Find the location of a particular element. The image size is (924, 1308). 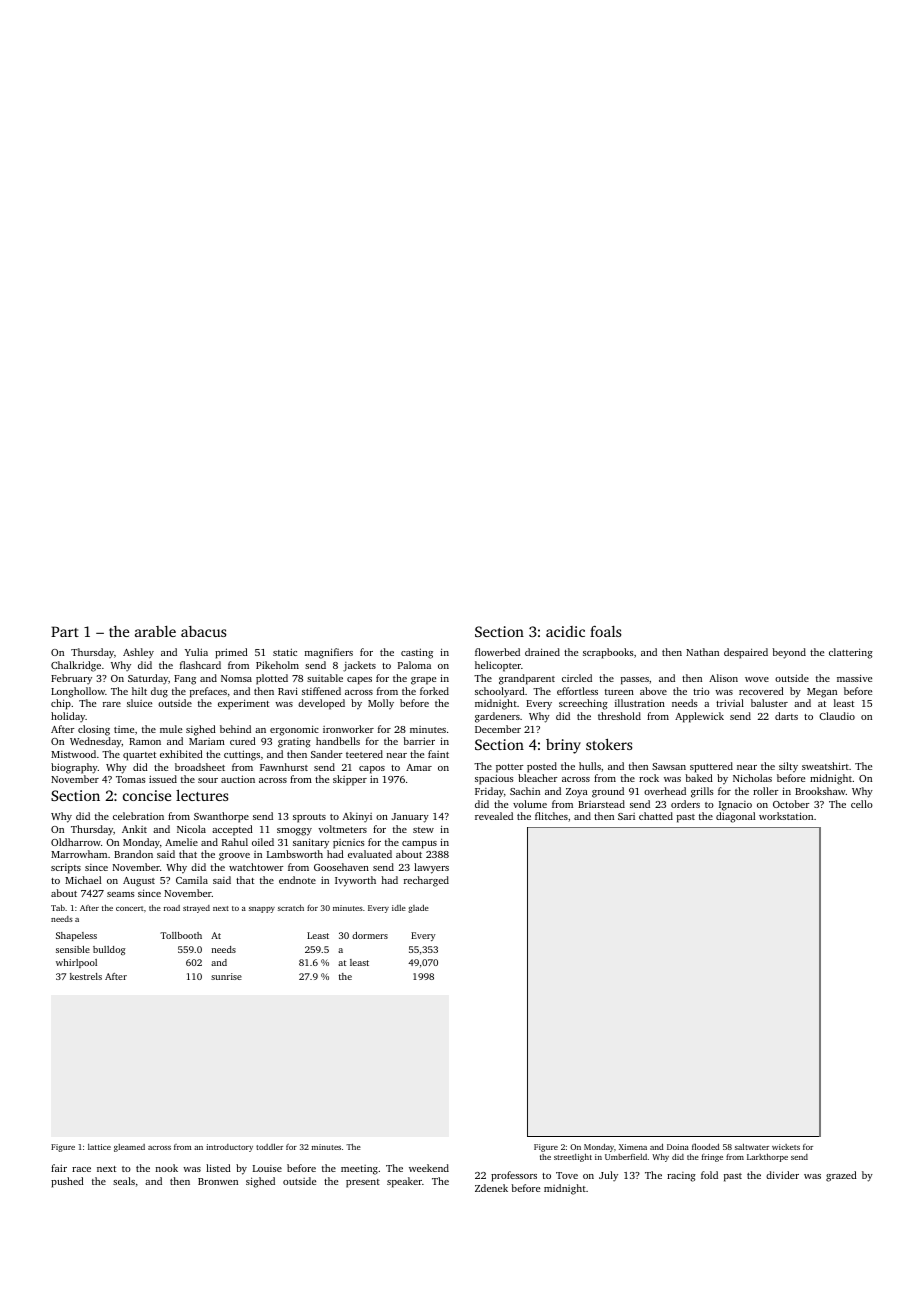

foals is located at coordinates (605, 631).
